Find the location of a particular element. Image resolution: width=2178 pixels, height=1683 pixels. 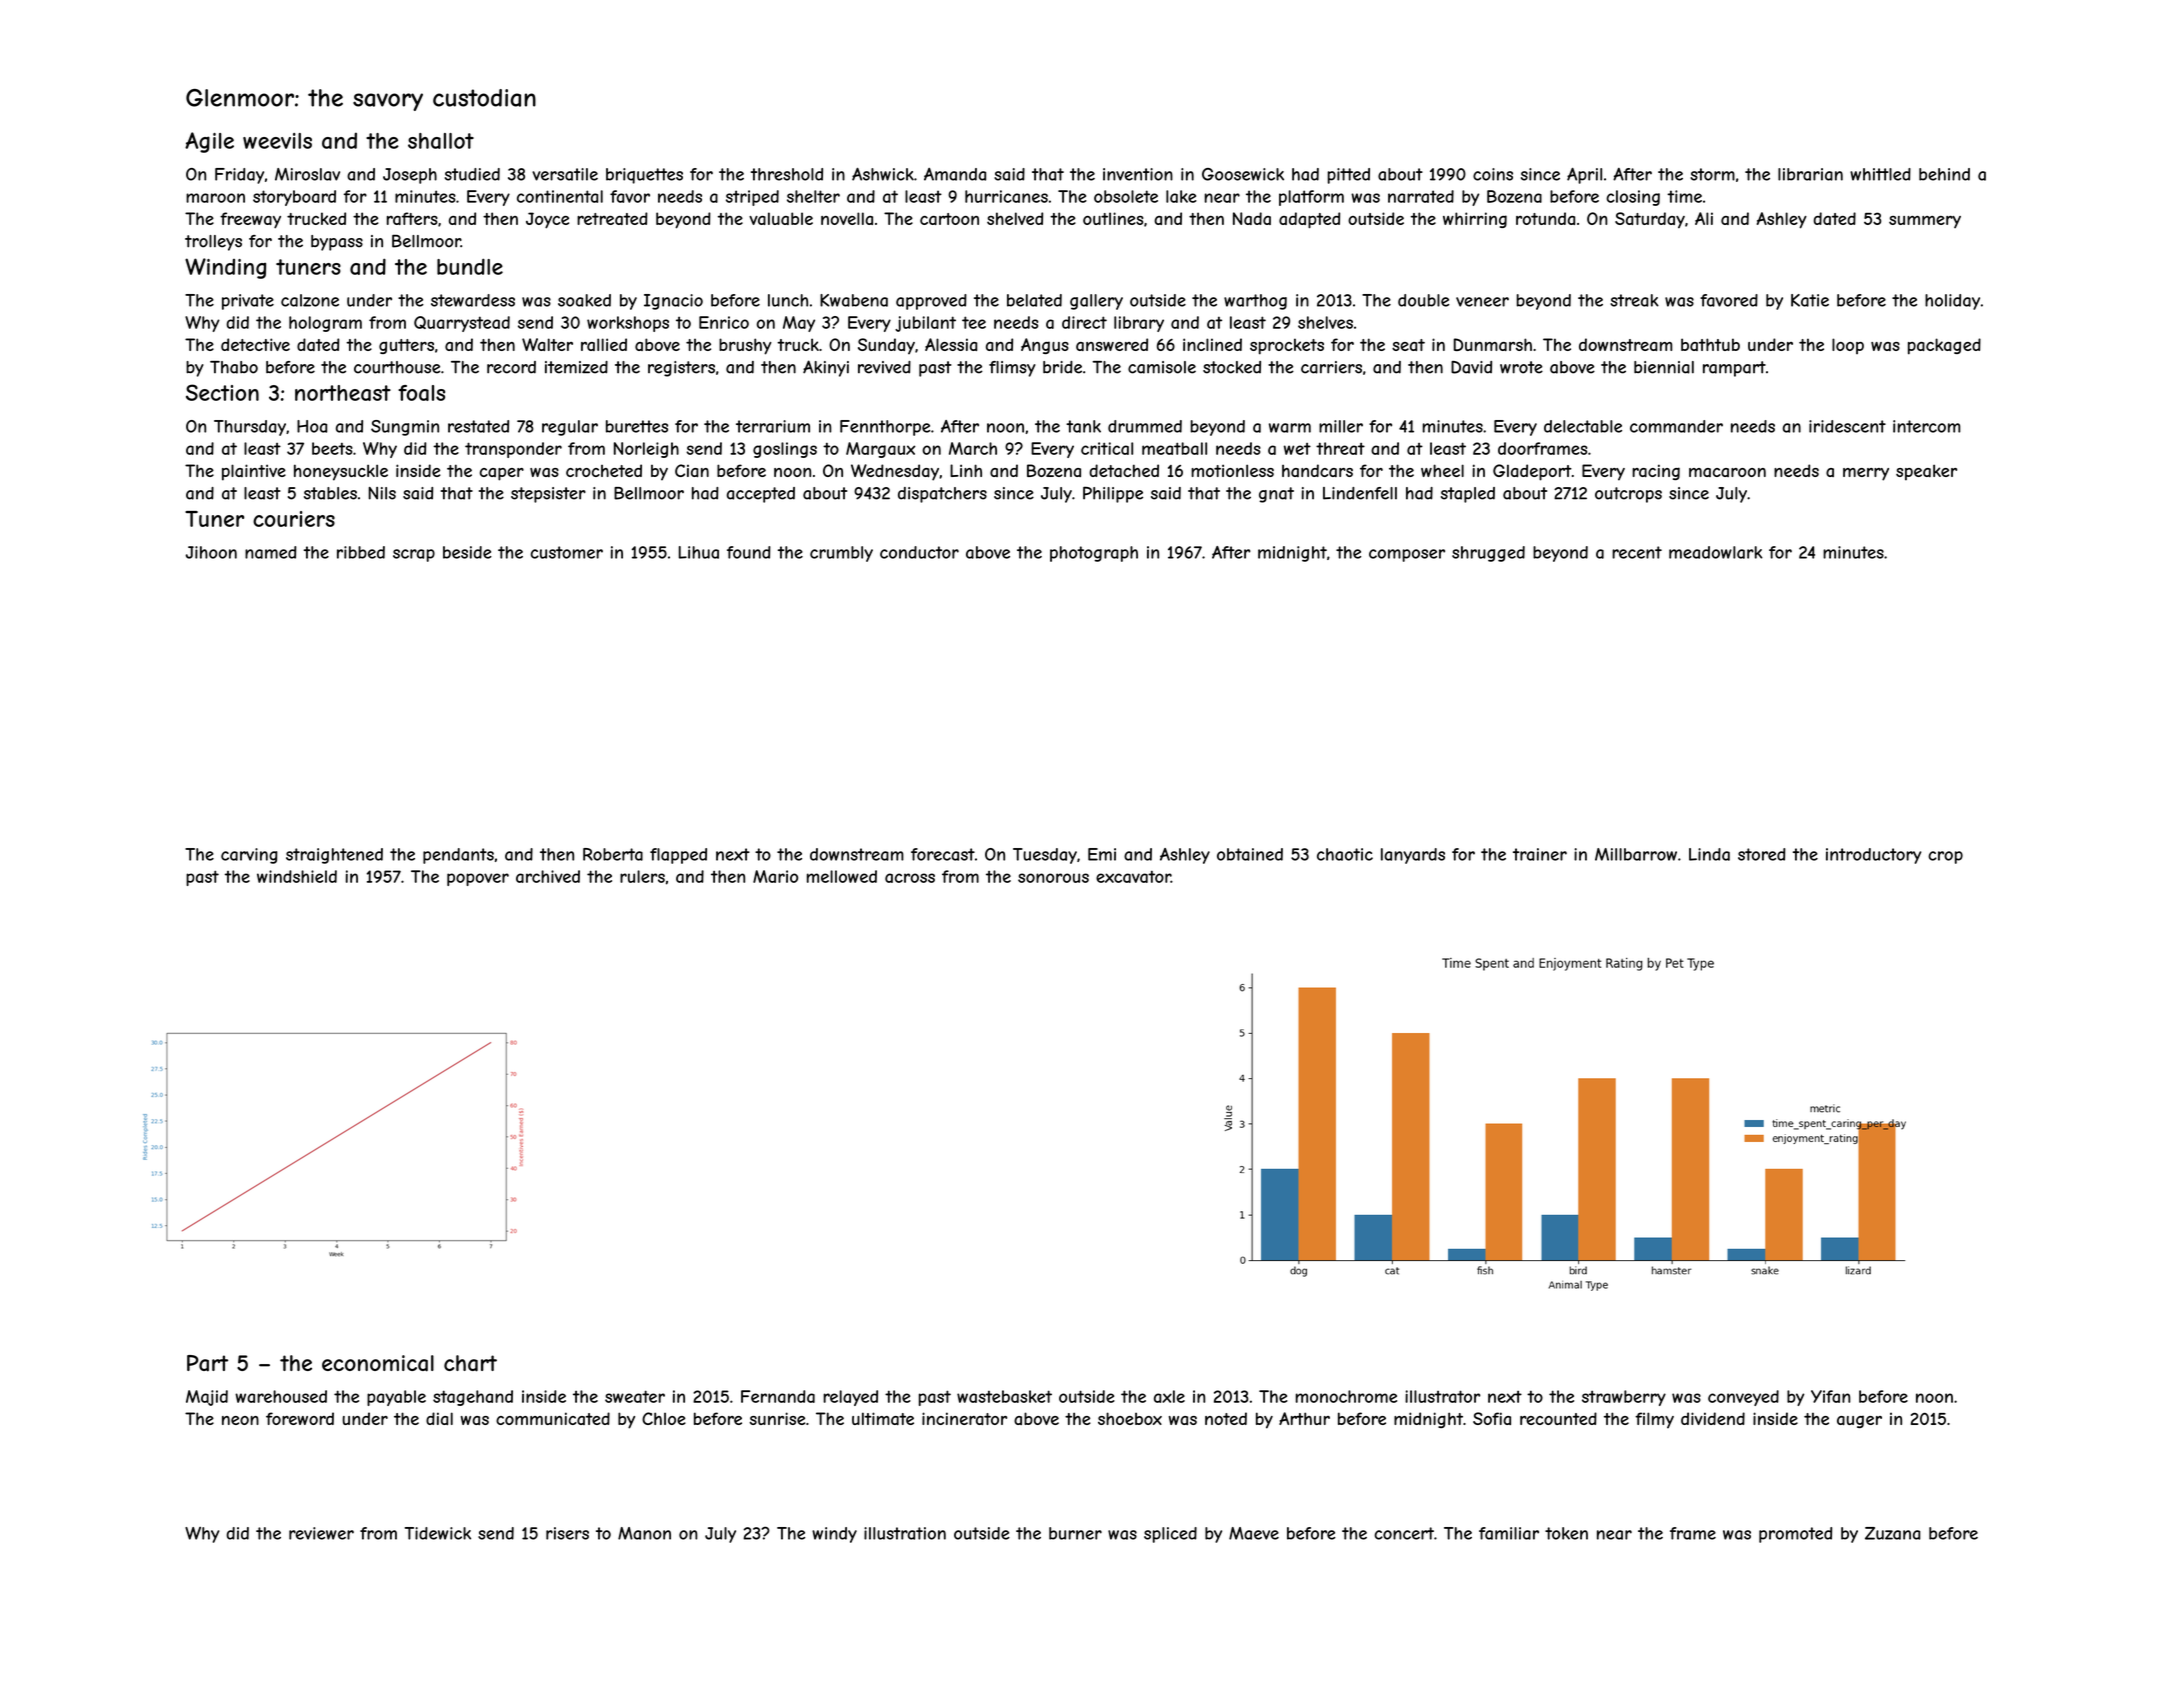

chaotic is located at coordinates (1345, 854).
